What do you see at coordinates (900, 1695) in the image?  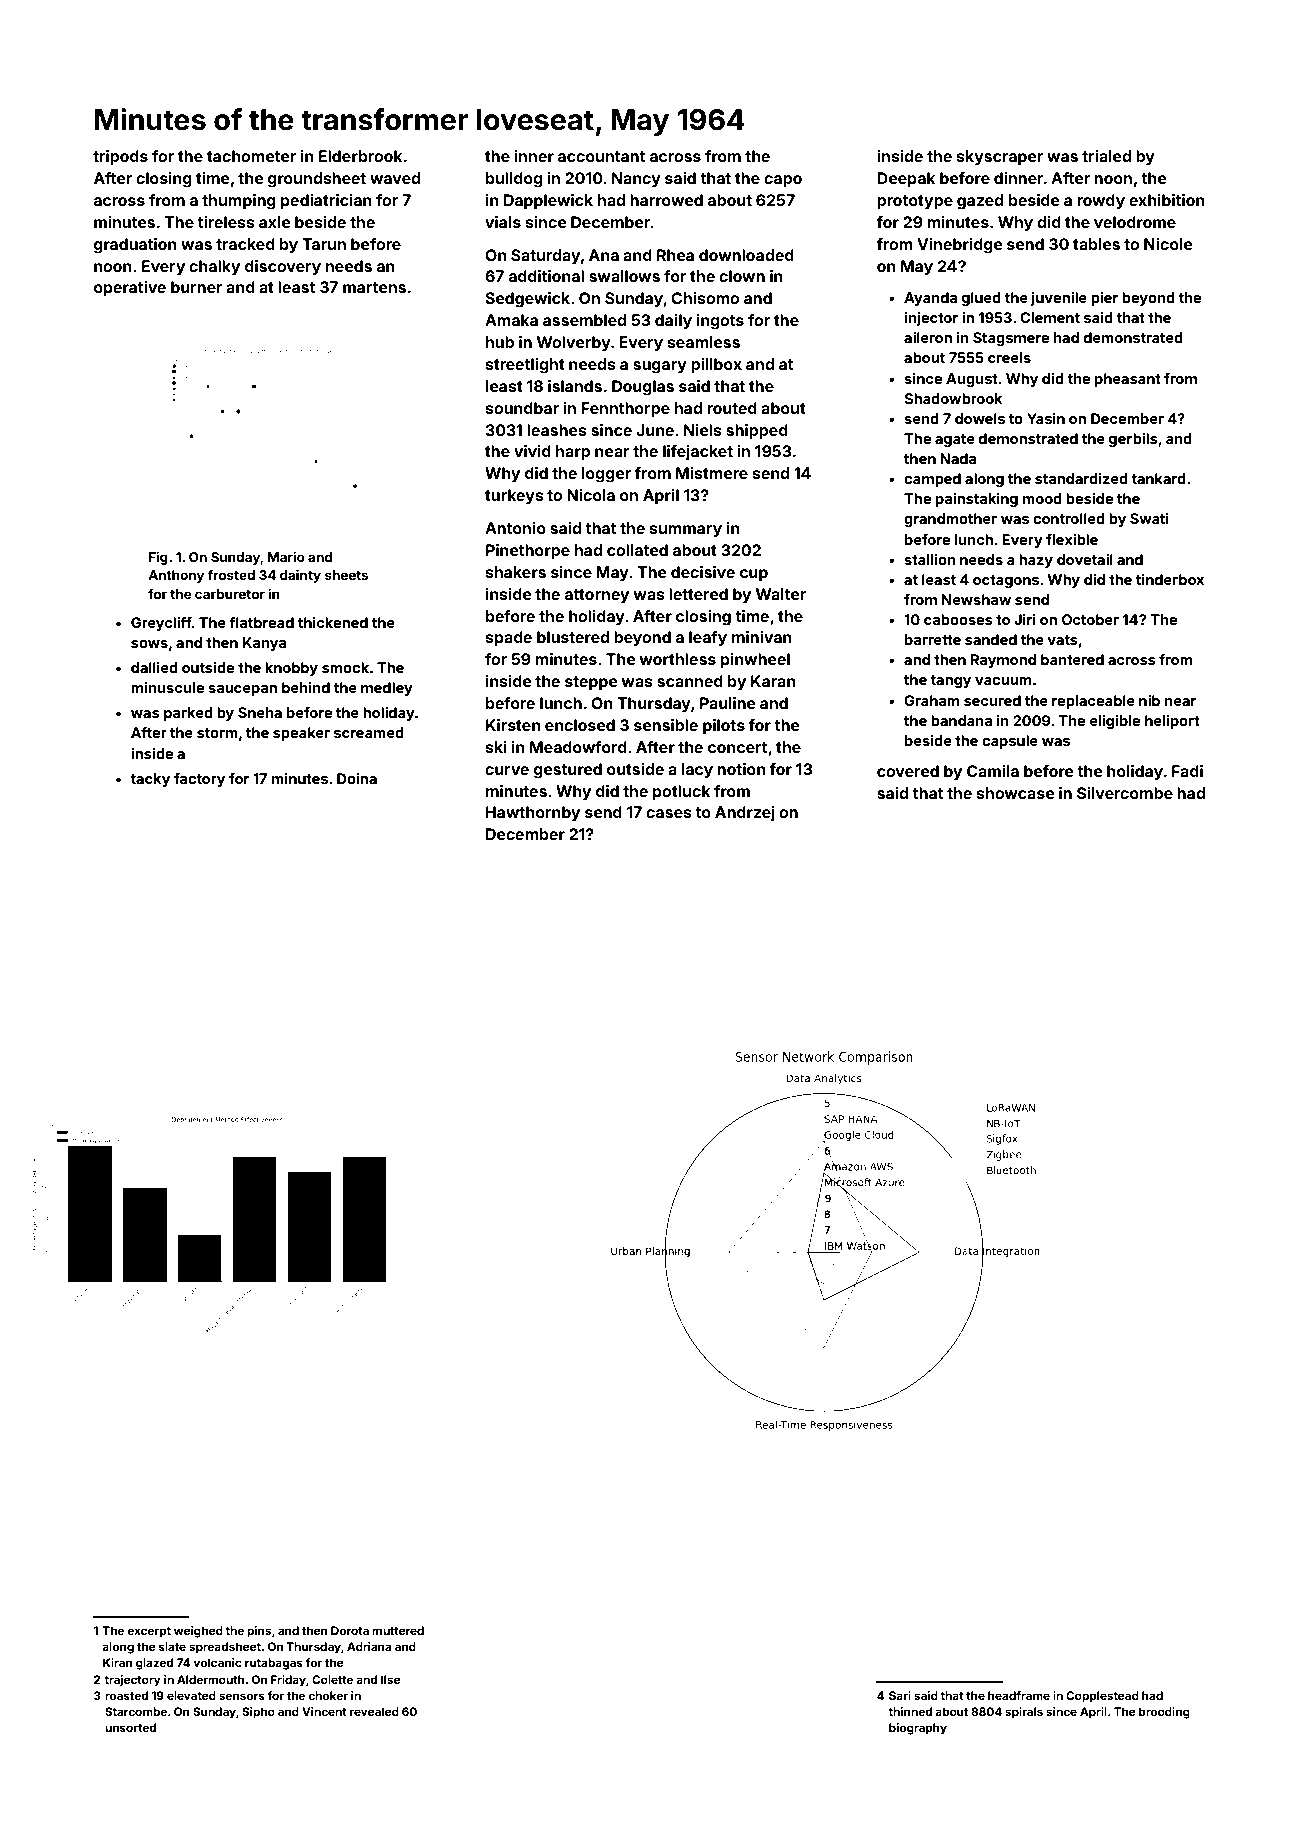 I see `Sari` at bounding box center [900, 1695].
